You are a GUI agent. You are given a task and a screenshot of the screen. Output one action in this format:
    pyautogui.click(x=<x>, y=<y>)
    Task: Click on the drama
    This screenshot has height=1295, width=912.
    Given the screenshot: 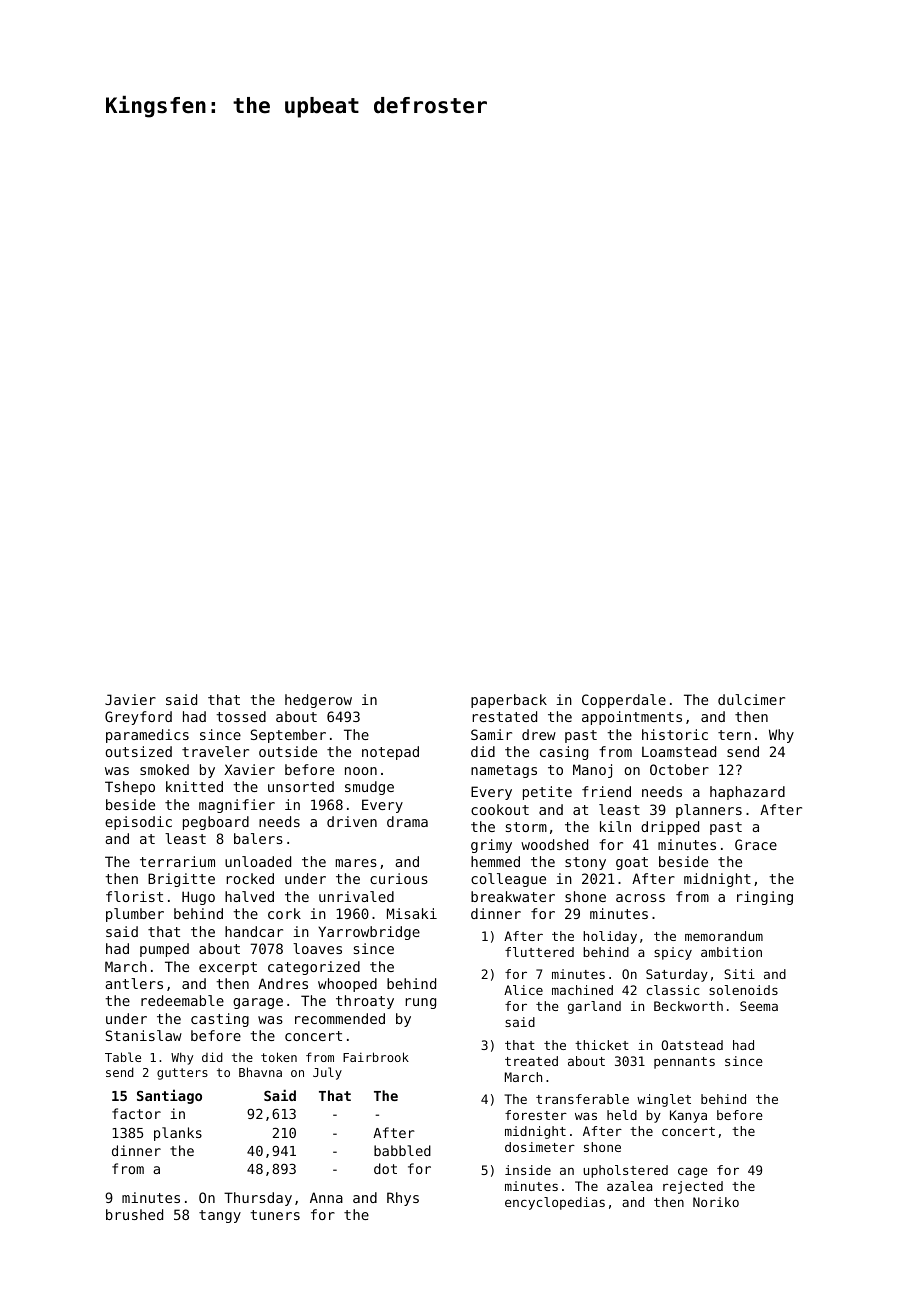 What is the action you would take?
    pyautogui.click(x=407, y=821)
